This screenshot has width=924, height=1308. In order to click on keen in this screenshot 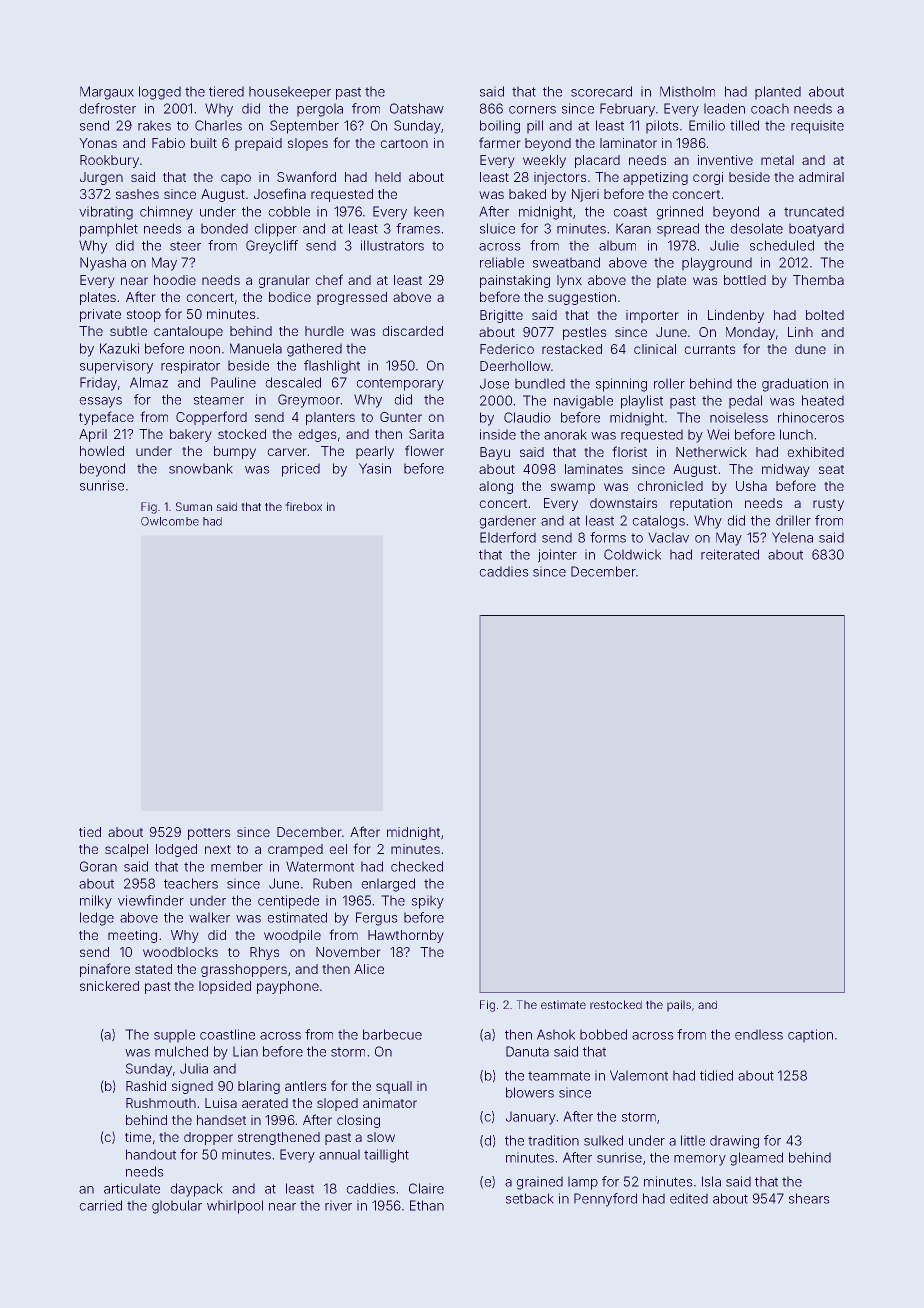, I will do `click(429, 211)`.
